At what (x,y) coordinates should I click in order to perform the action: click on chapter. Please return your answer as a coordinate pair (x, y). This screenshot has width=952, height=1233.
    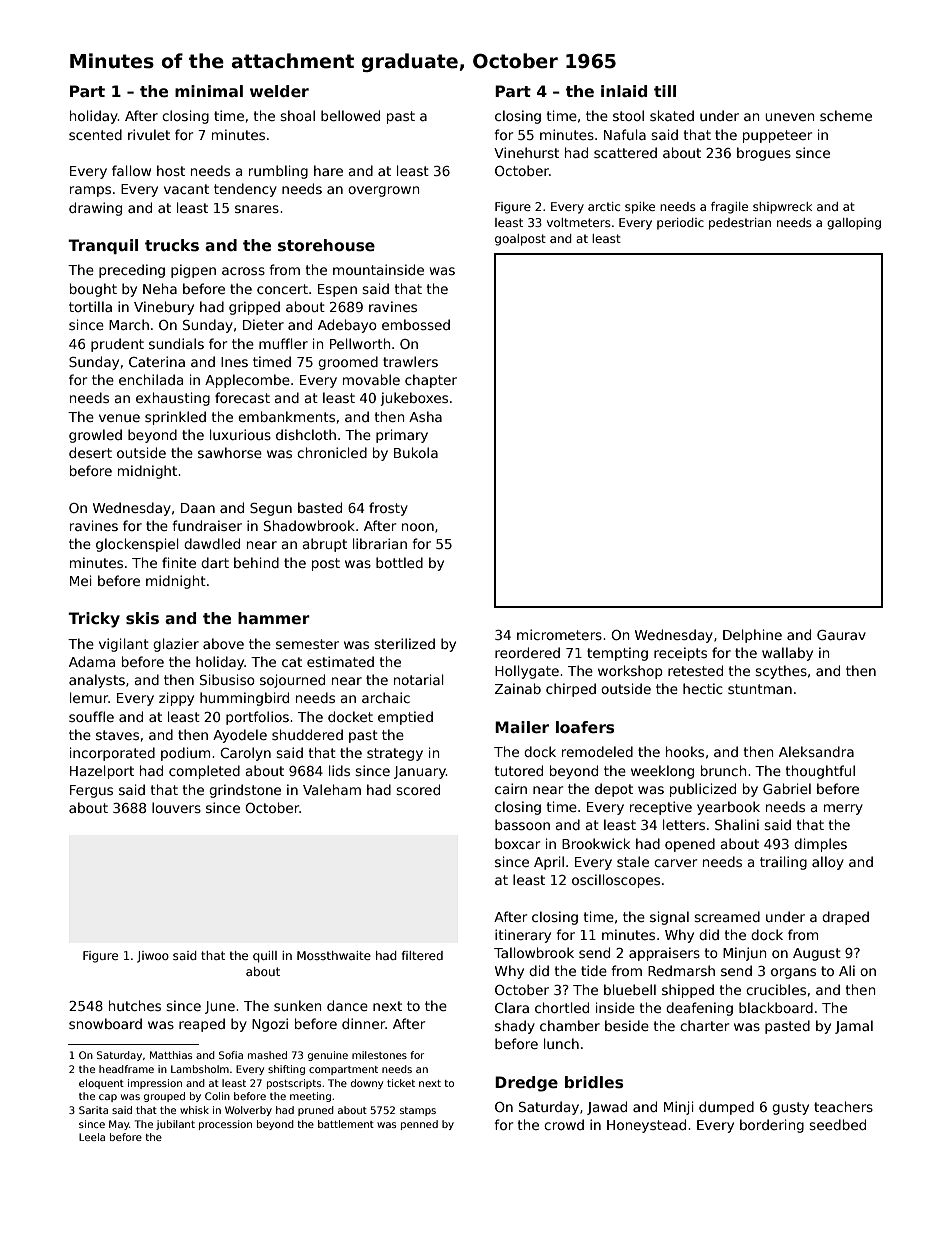
    Looking at the image, I should click on (431, 381).
